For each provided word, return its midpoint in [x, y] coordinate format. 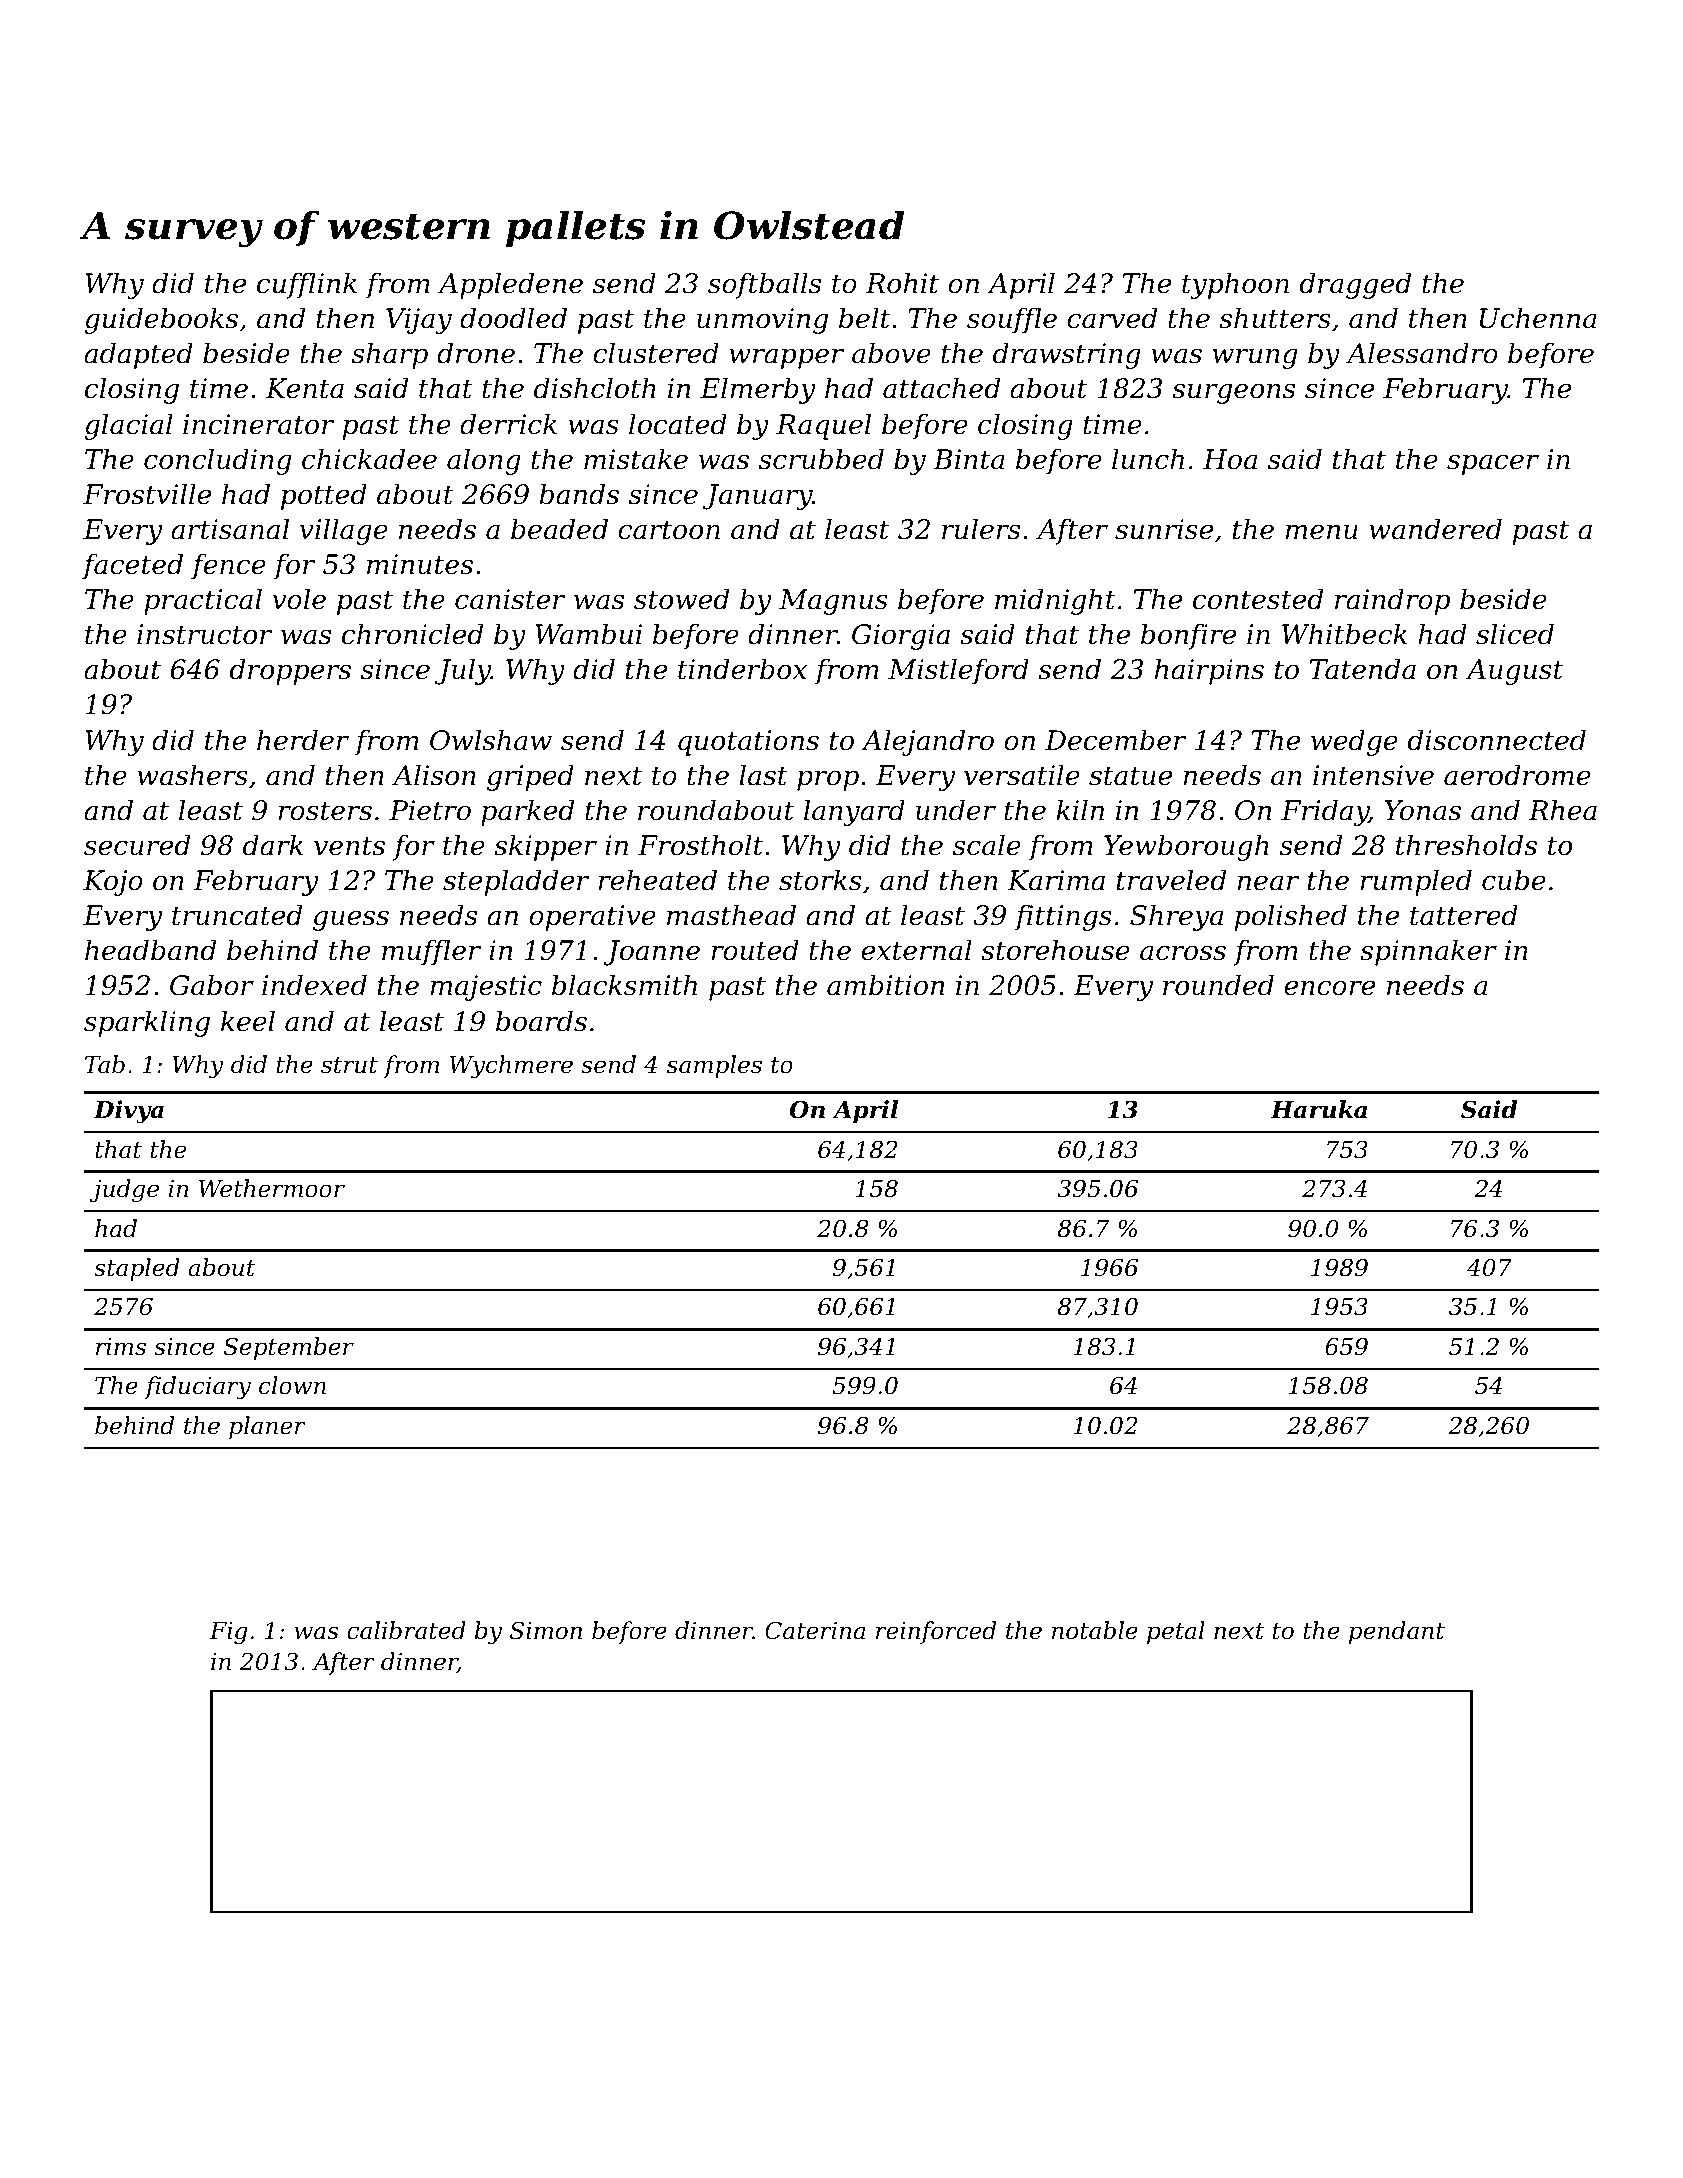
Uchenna [1538, 318]
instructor [205, 634]
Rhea [1563, 810]
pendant [1397, 1632]
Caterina [815, 1630]
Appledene [510, 285]
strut [349, 1065]
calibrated [406, 1630]
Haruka [1319, 1109]
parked [527, 812]
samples [714, 1066]
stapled [137, 1269]
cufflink [307, 285]
